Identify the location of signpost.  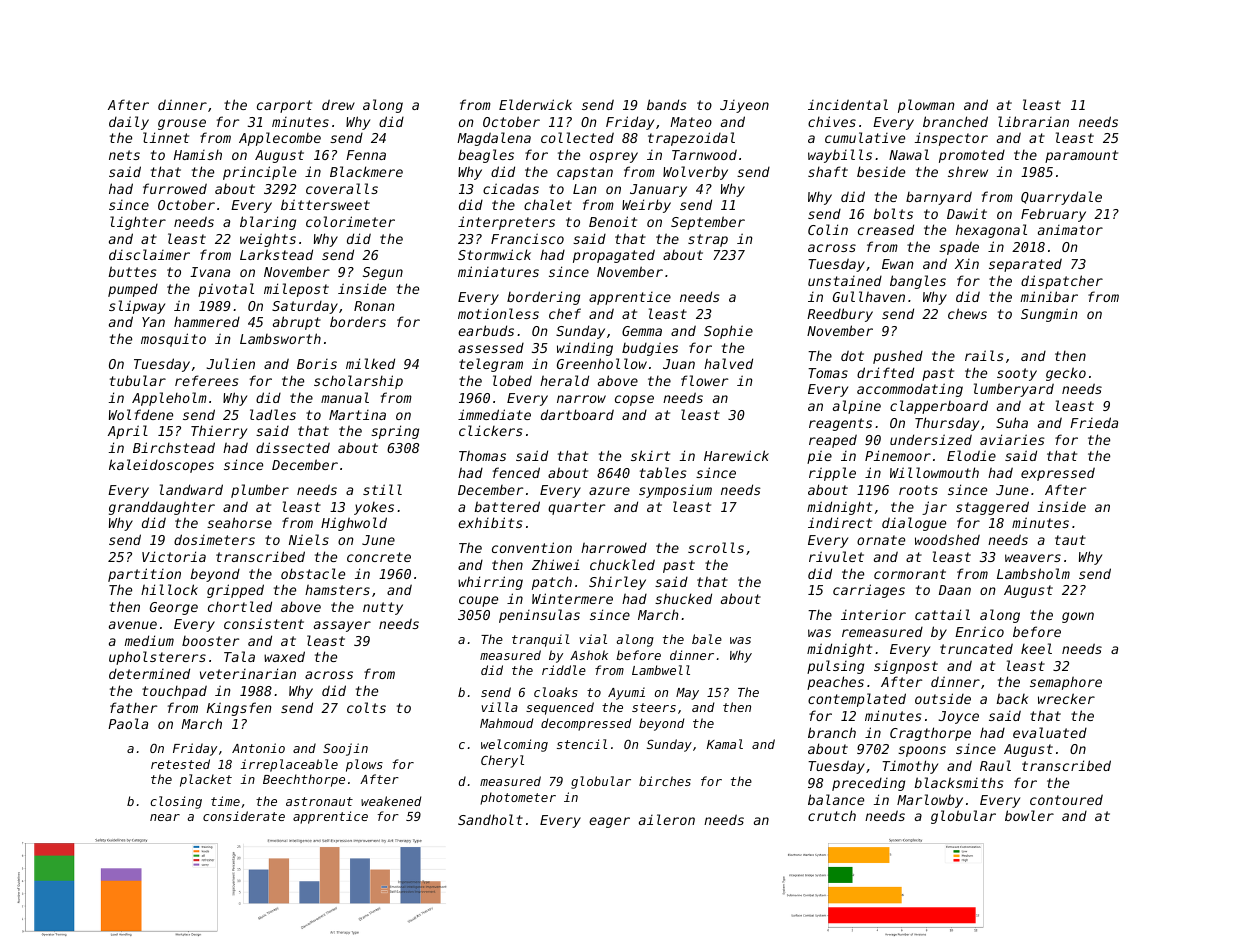
(906, 667).
